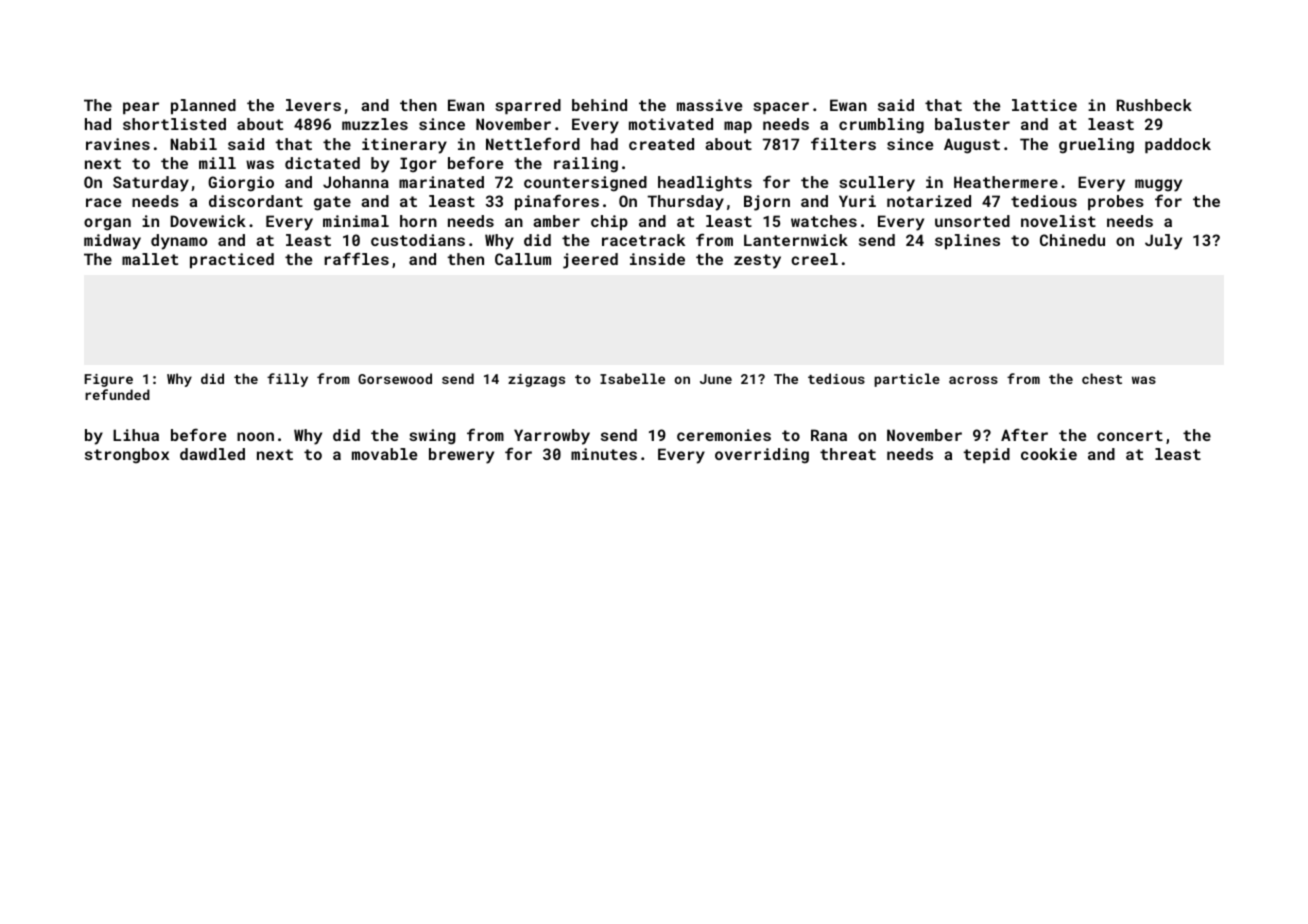 The width and height of the image is (1308, 924). I want to click on organ, so click(107, 224).
